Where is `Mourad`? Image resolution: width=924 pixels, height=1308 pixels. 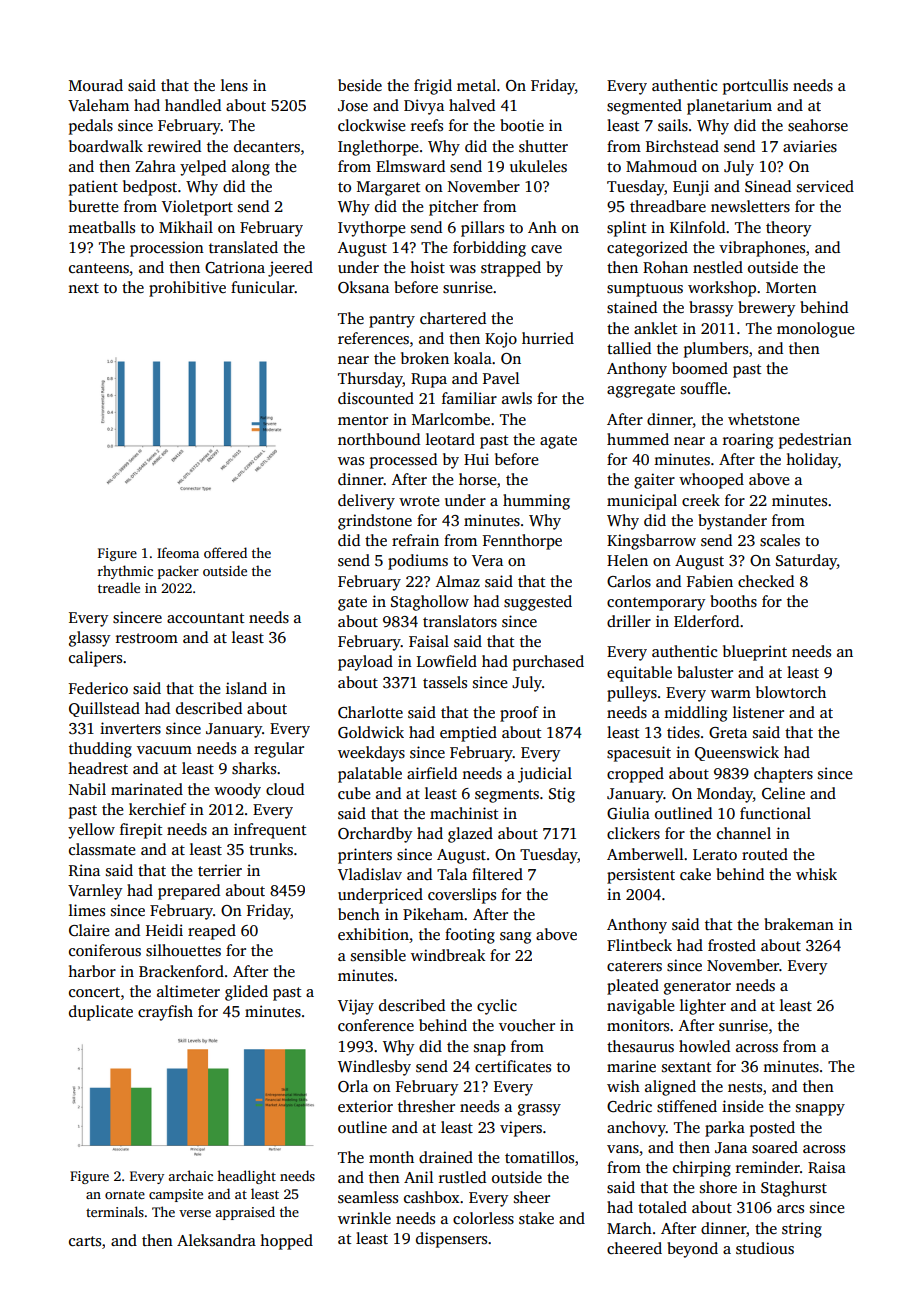
Mourad is located at coordinates (96, 85).
